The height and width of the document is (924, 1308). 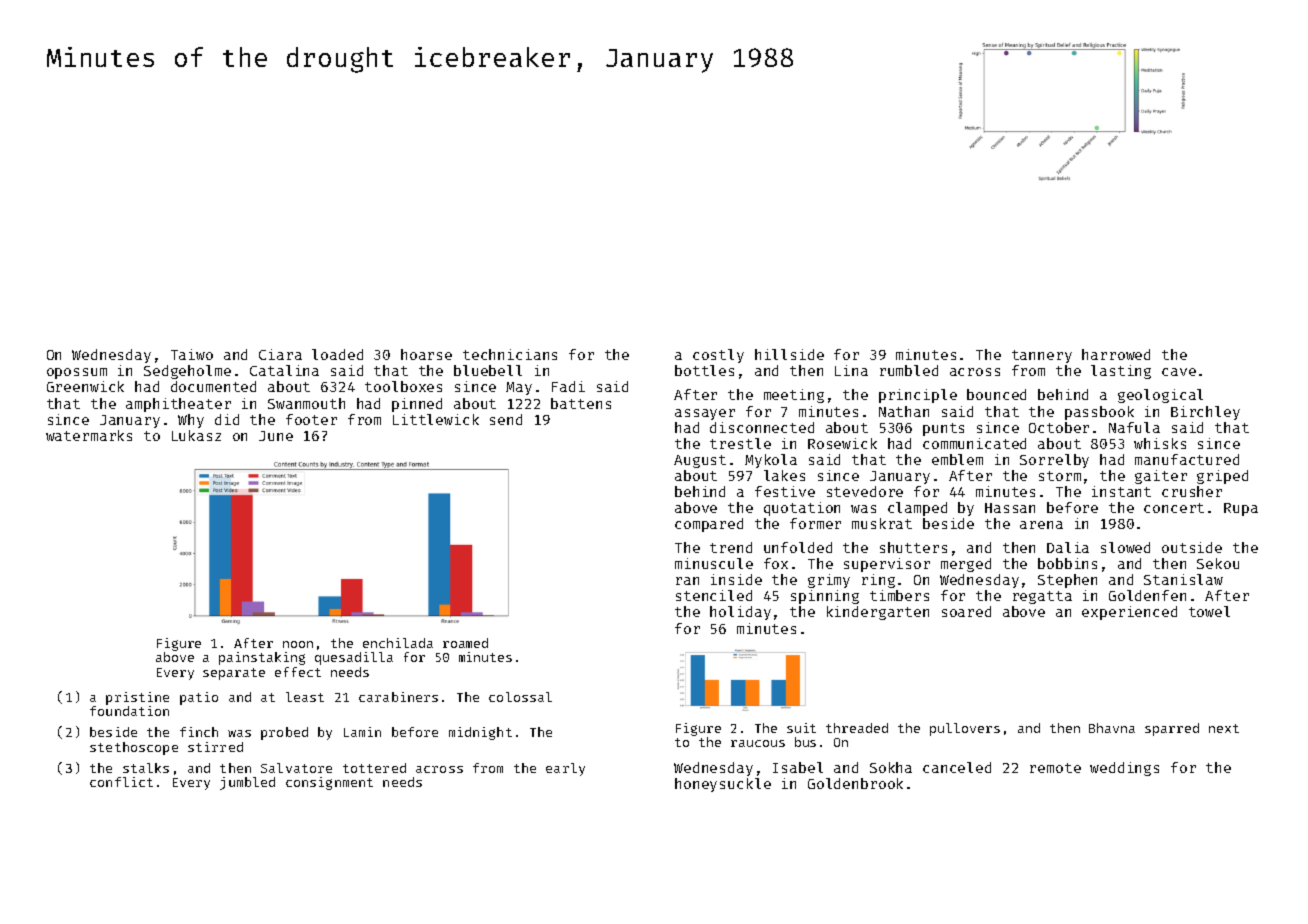 What do you see at coordinates (1116, 354) in the document?
I see `harrowed` at bounding box center [1116, 354].
